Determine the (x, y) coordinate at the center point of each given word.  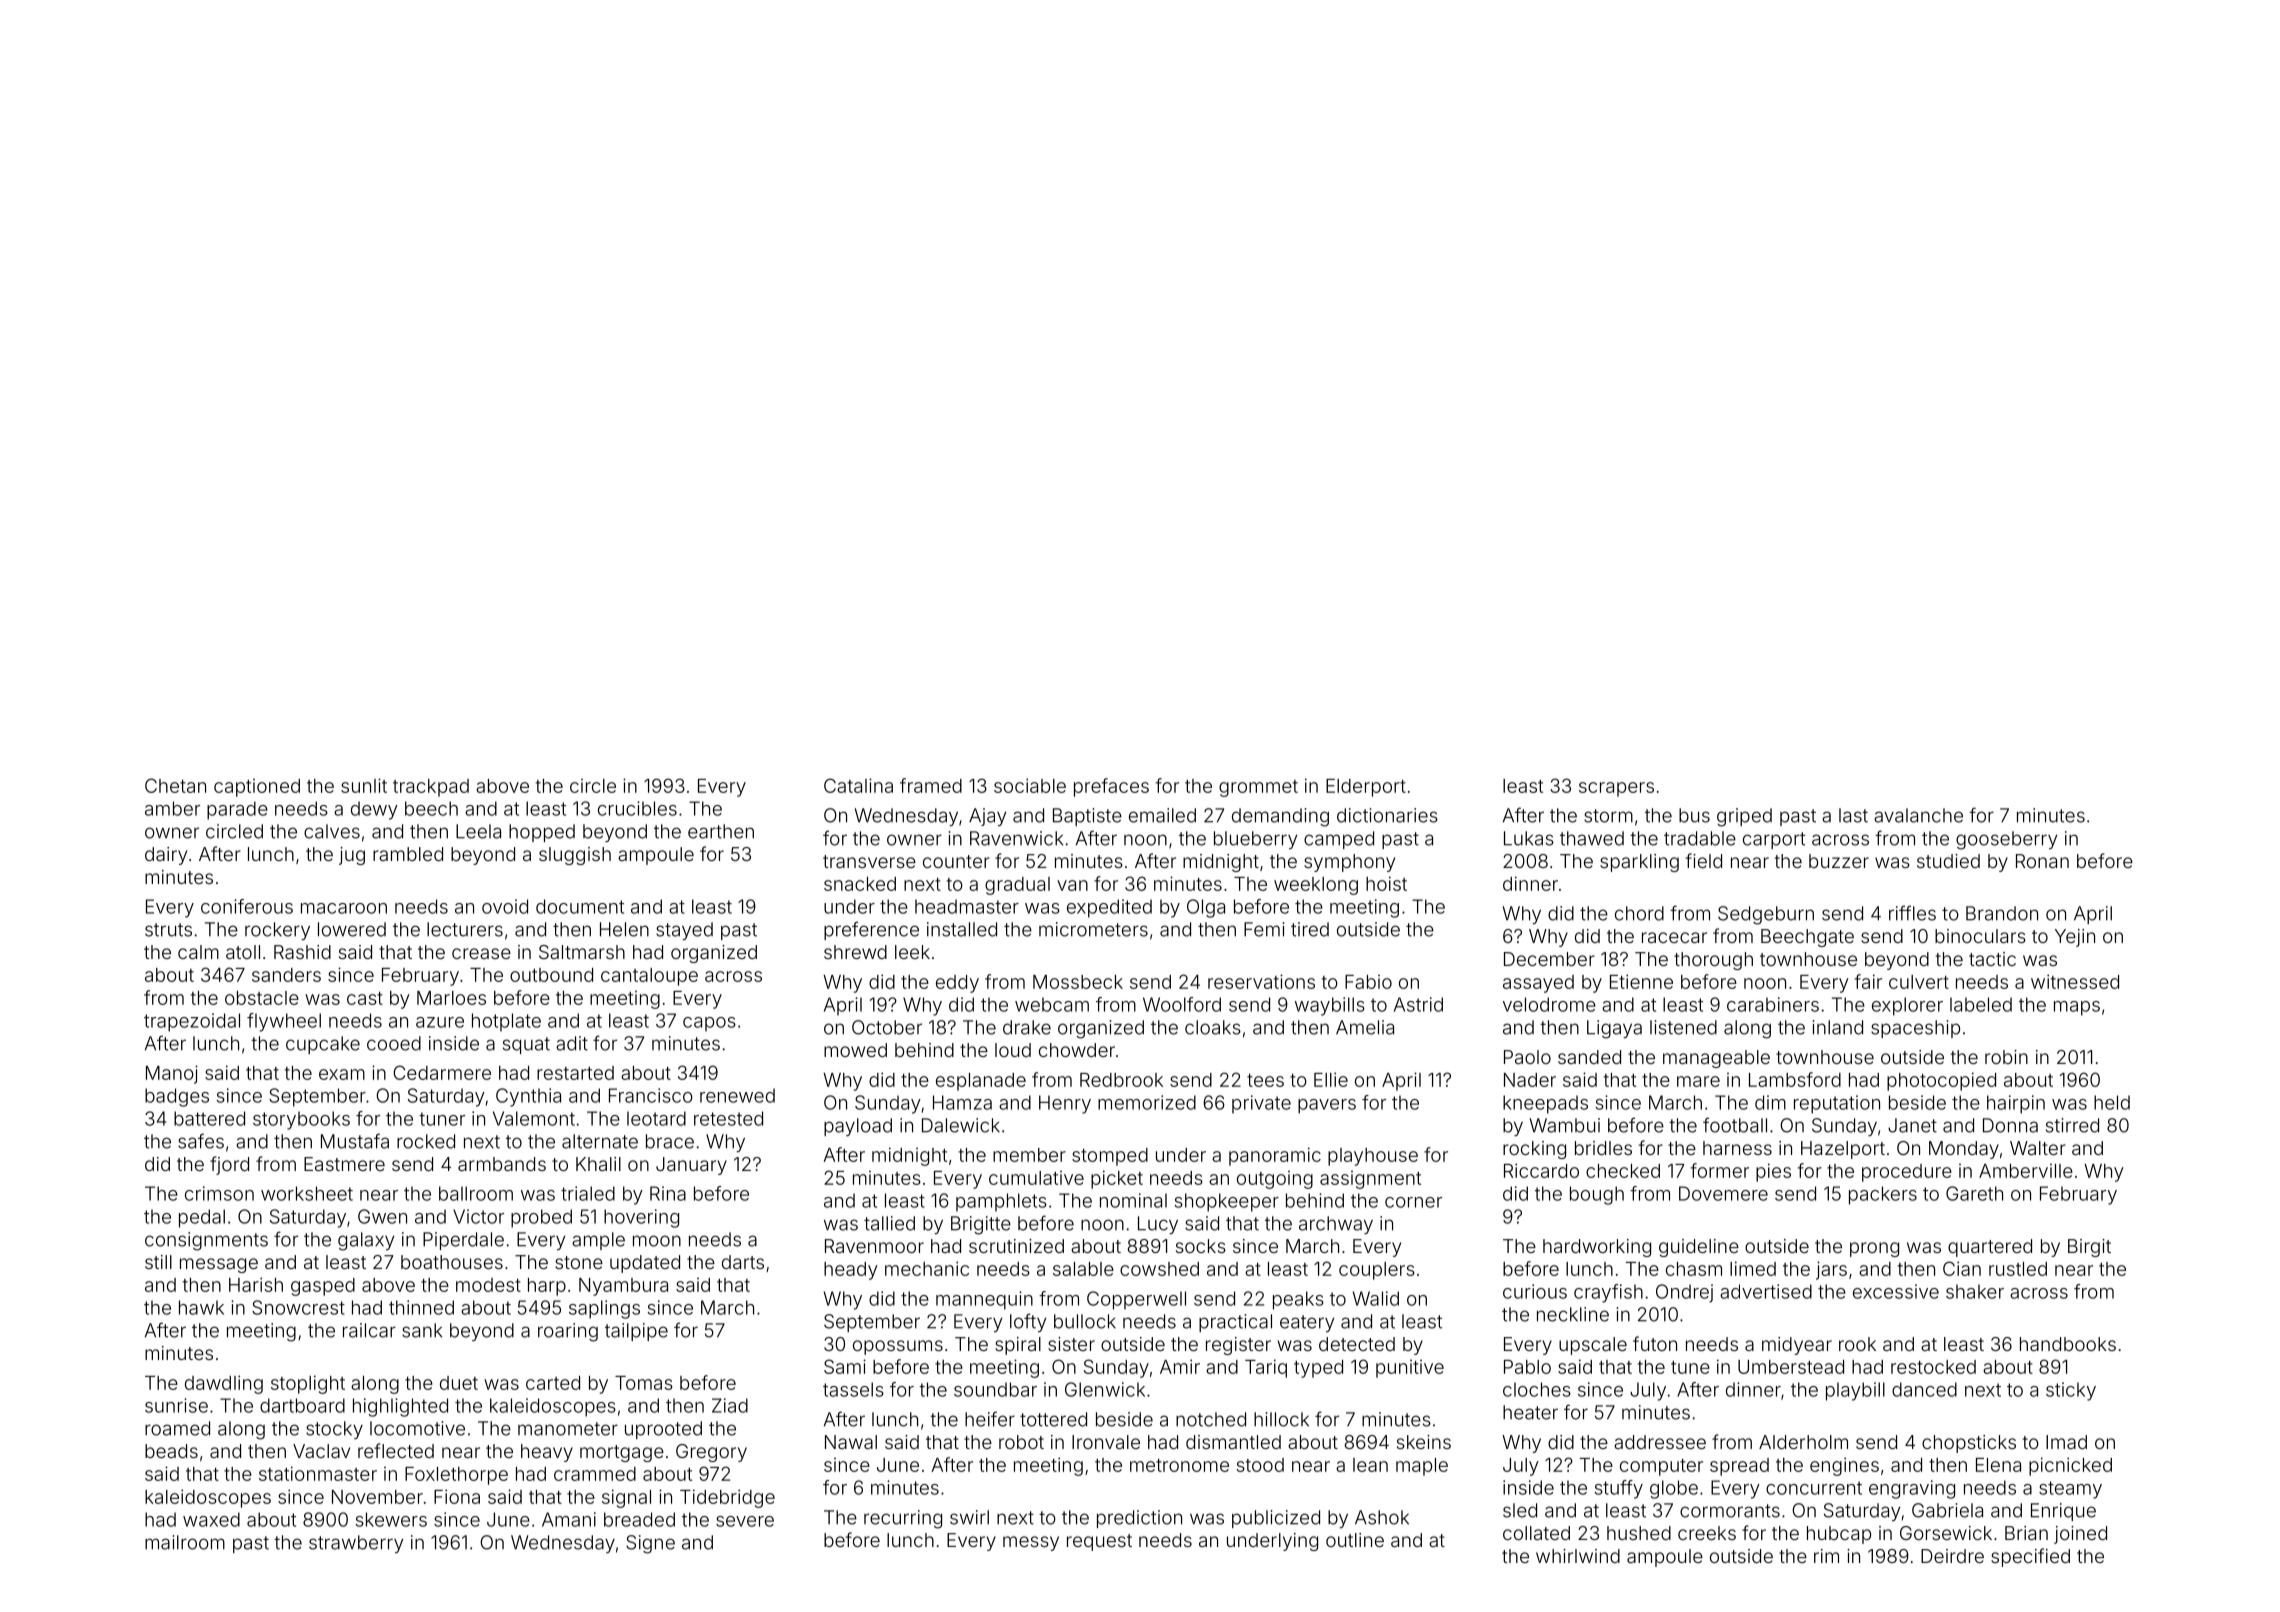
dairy (166, 856)
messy (1031, 1543)
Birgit (2089, 1248)
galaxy (366, 1241)
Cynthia (528, 1097)
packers (1883, 1195)
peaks (1298, 1300)
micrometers (1093, 929)
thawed (1592, 838)
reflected (396, 1450)
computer (1661, 1467)
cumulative (1036, 1178)
